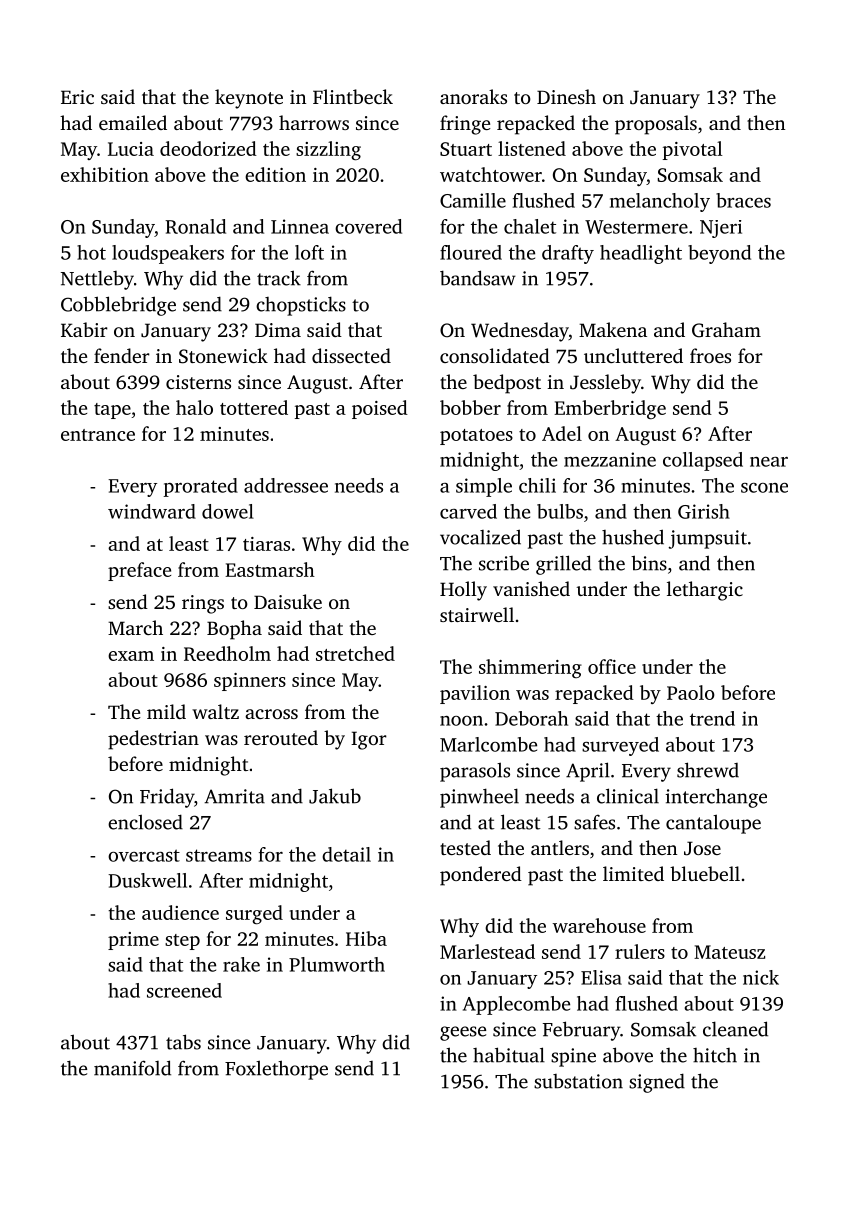 The width and height of the page is (850, 1207). I want to click on manifold, so click(132, 1068).
